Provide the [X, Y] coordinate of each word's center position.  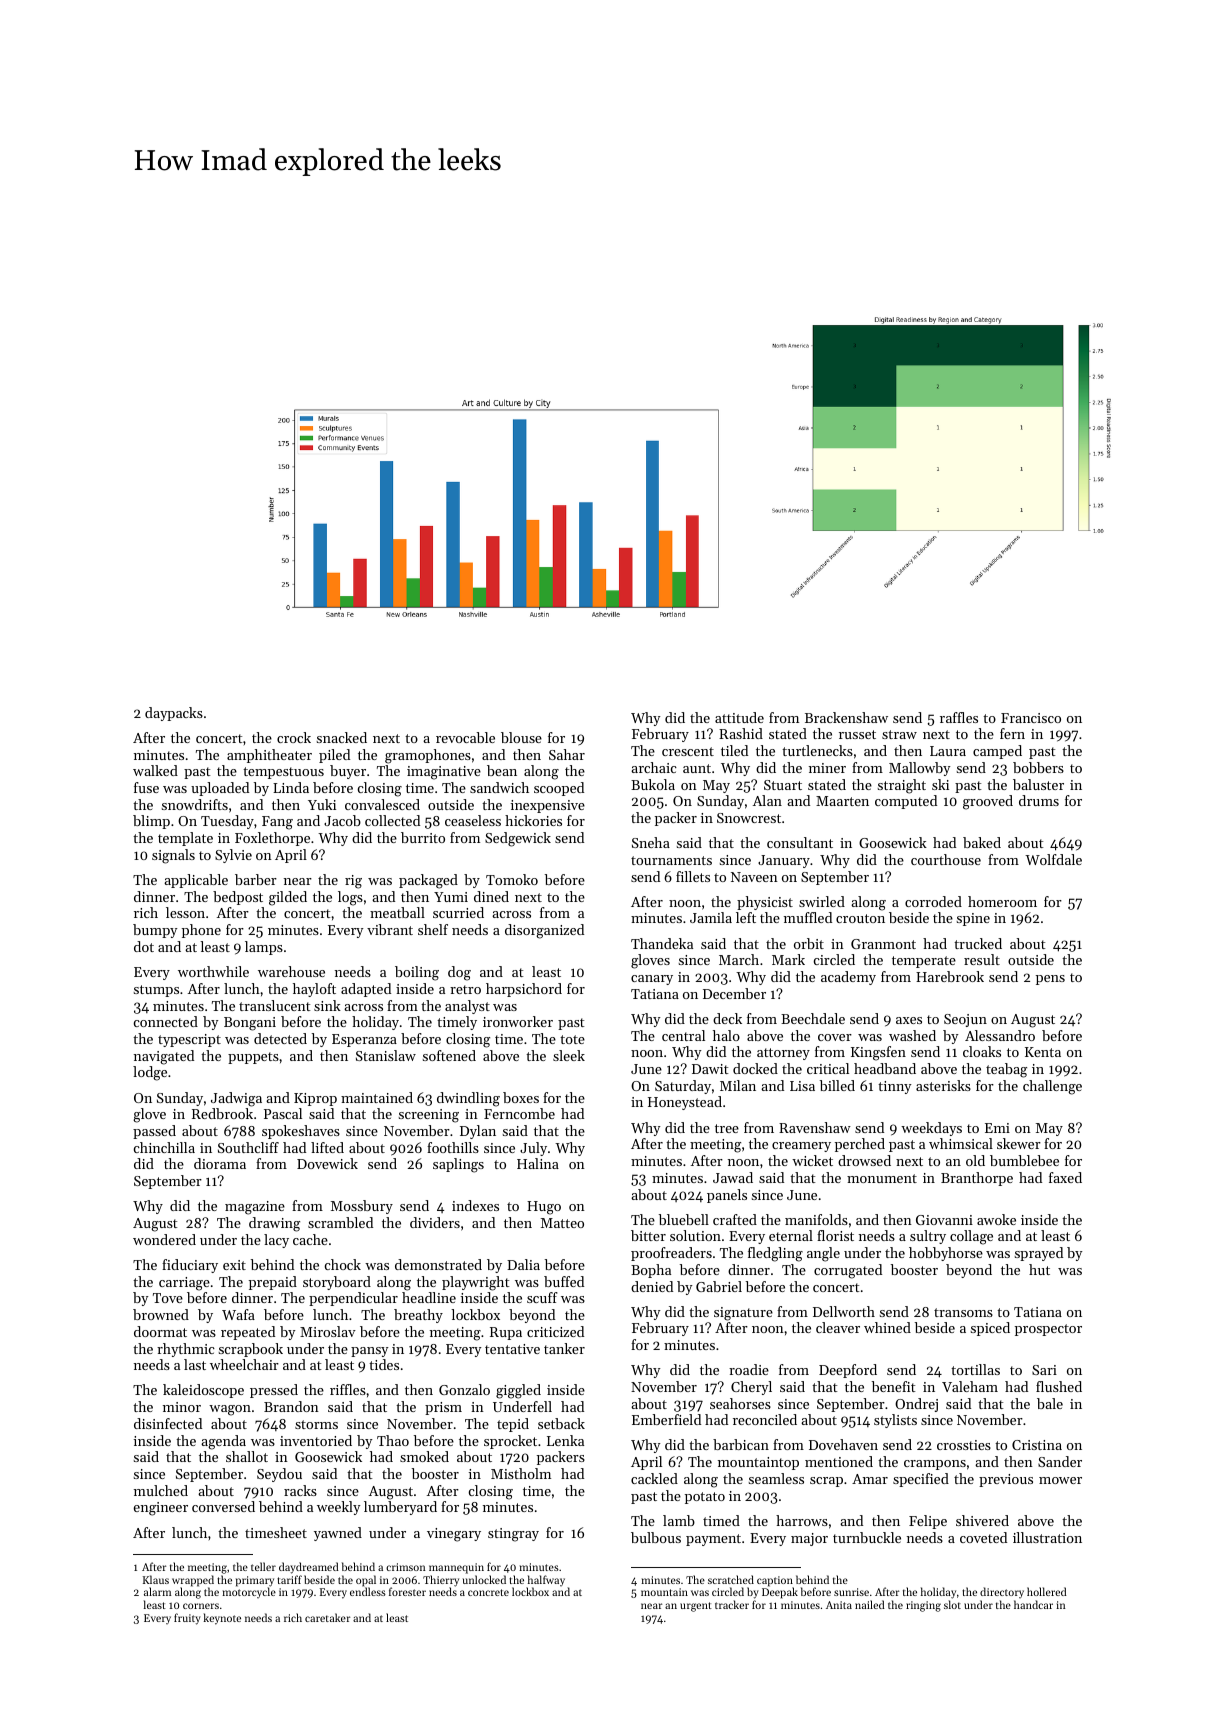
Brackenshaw [846, 717]
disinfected [168, 1423]
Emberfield [666, 1419]
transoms [963, 1312]
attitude [739, 717]
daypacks [174, 714]
